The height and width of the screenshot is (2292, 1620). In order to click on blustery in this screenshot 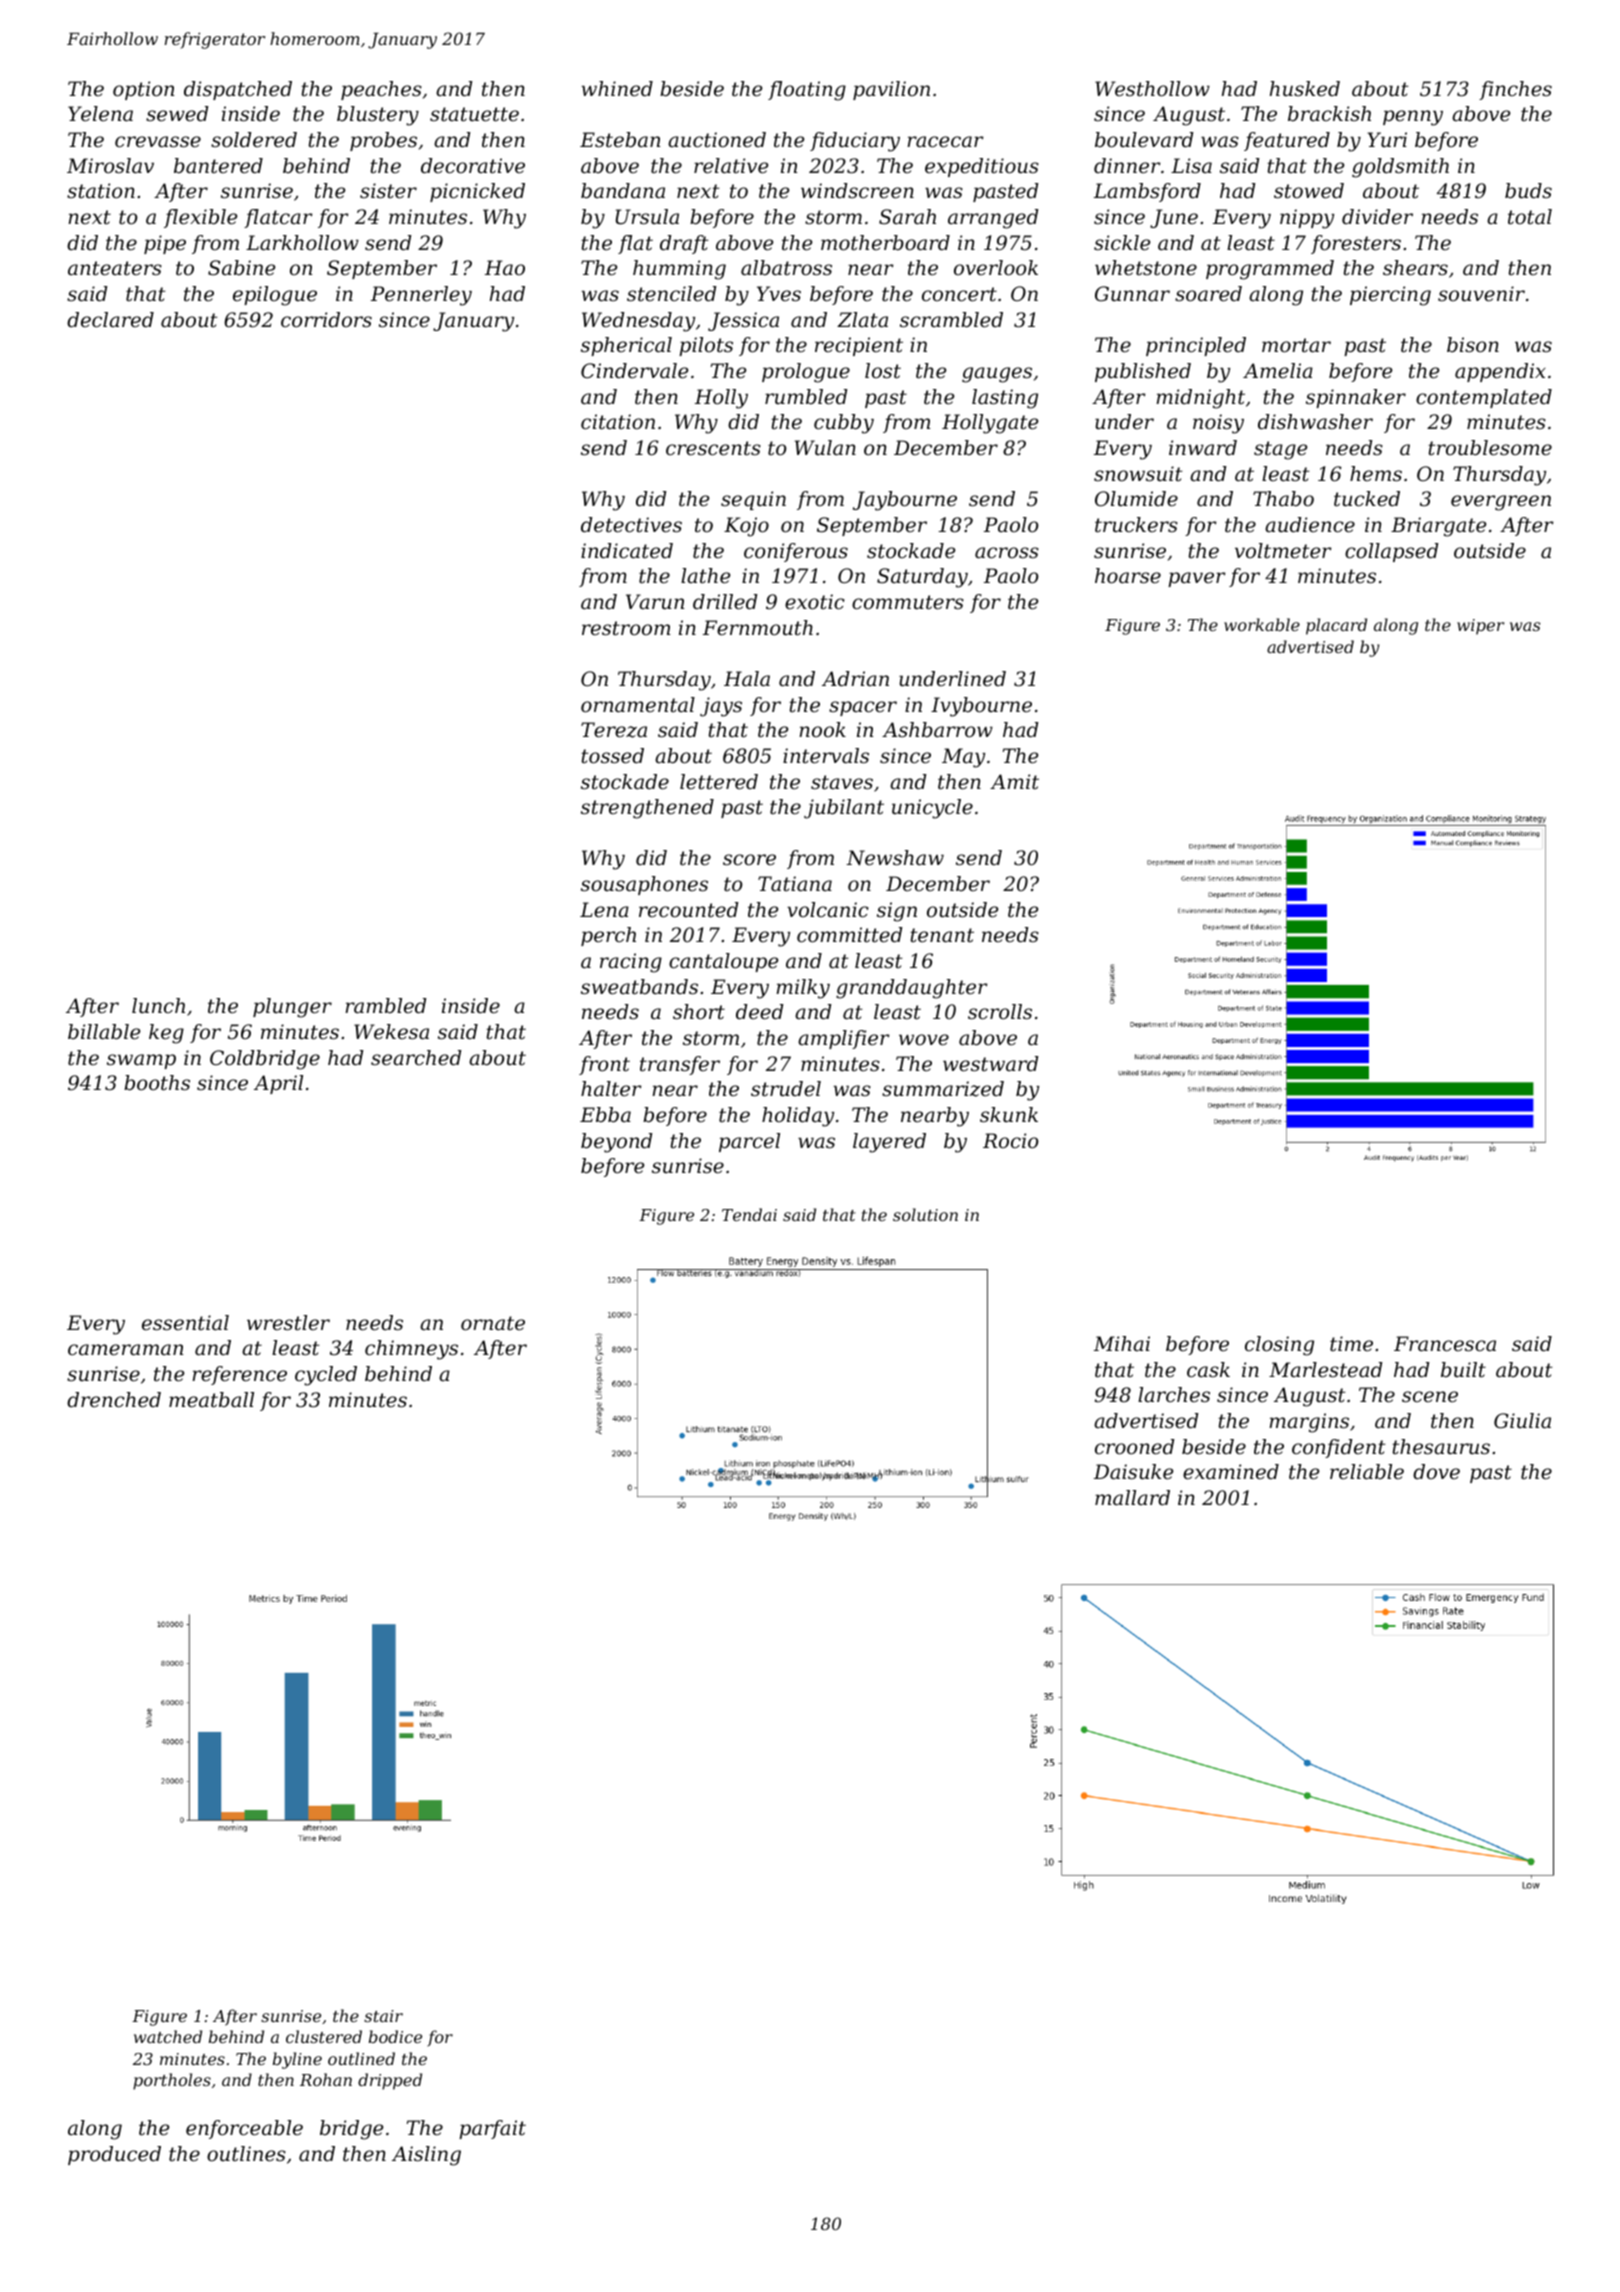, I will do `click(378, 116)`.
